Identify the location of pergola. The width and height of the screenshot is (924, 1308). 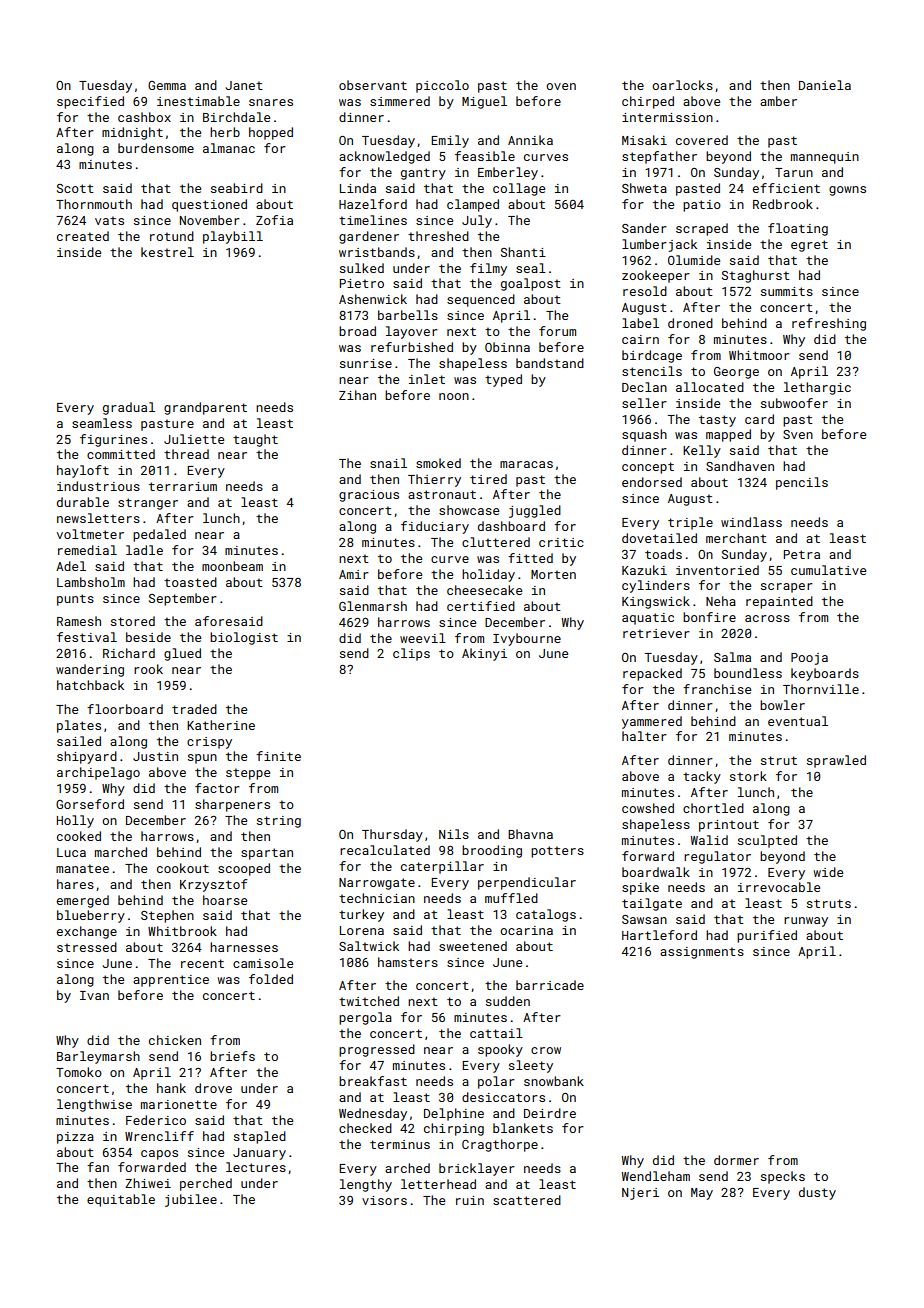
(365, 1018).
